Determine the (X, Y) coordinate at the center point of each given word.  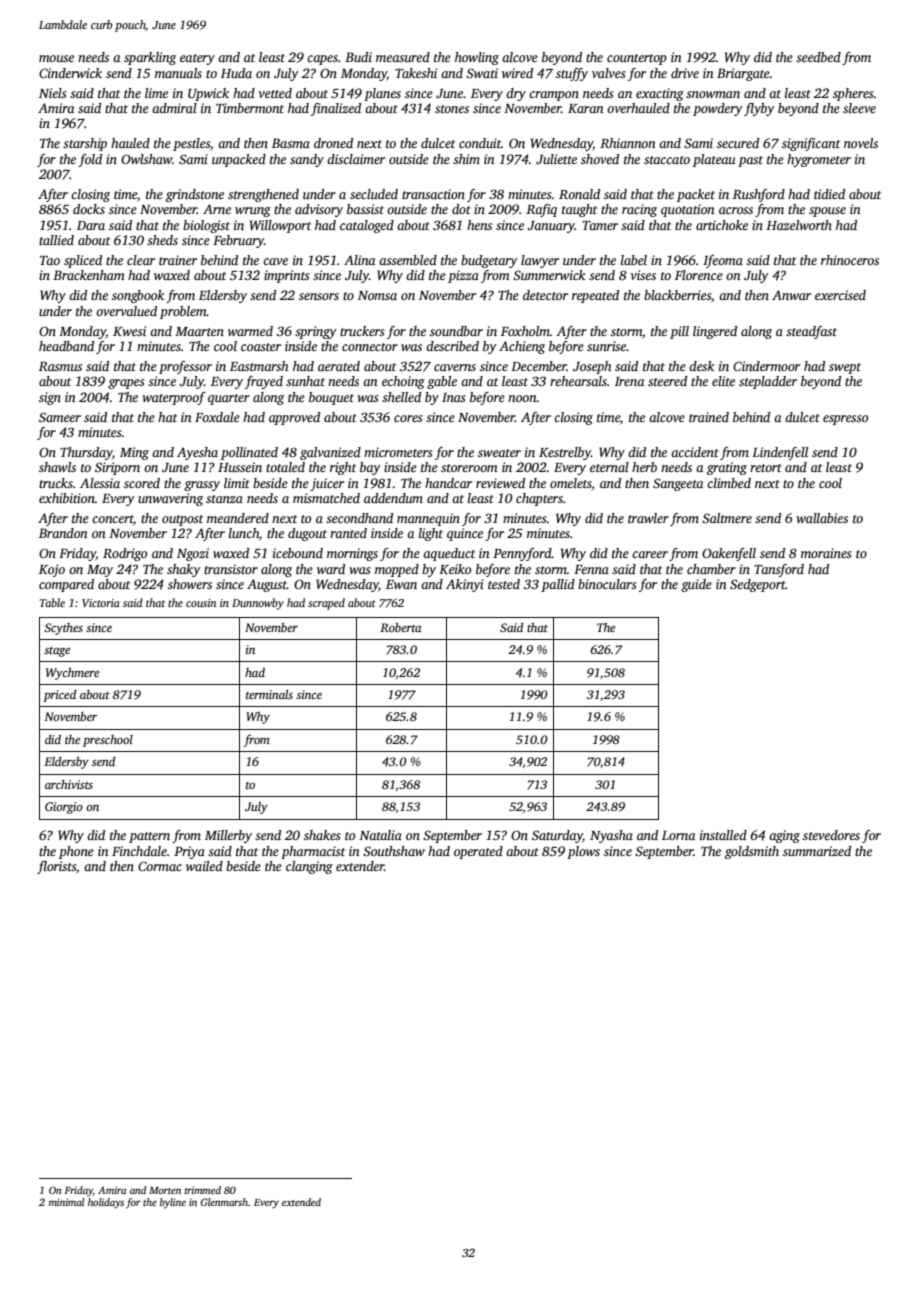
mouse (56, 58)
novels (861, 143)
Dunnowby (258, 604)
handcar (448, 483)
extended (301, 1202)
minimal (67, 1202)
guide (696, 585)
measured (403, 57)
